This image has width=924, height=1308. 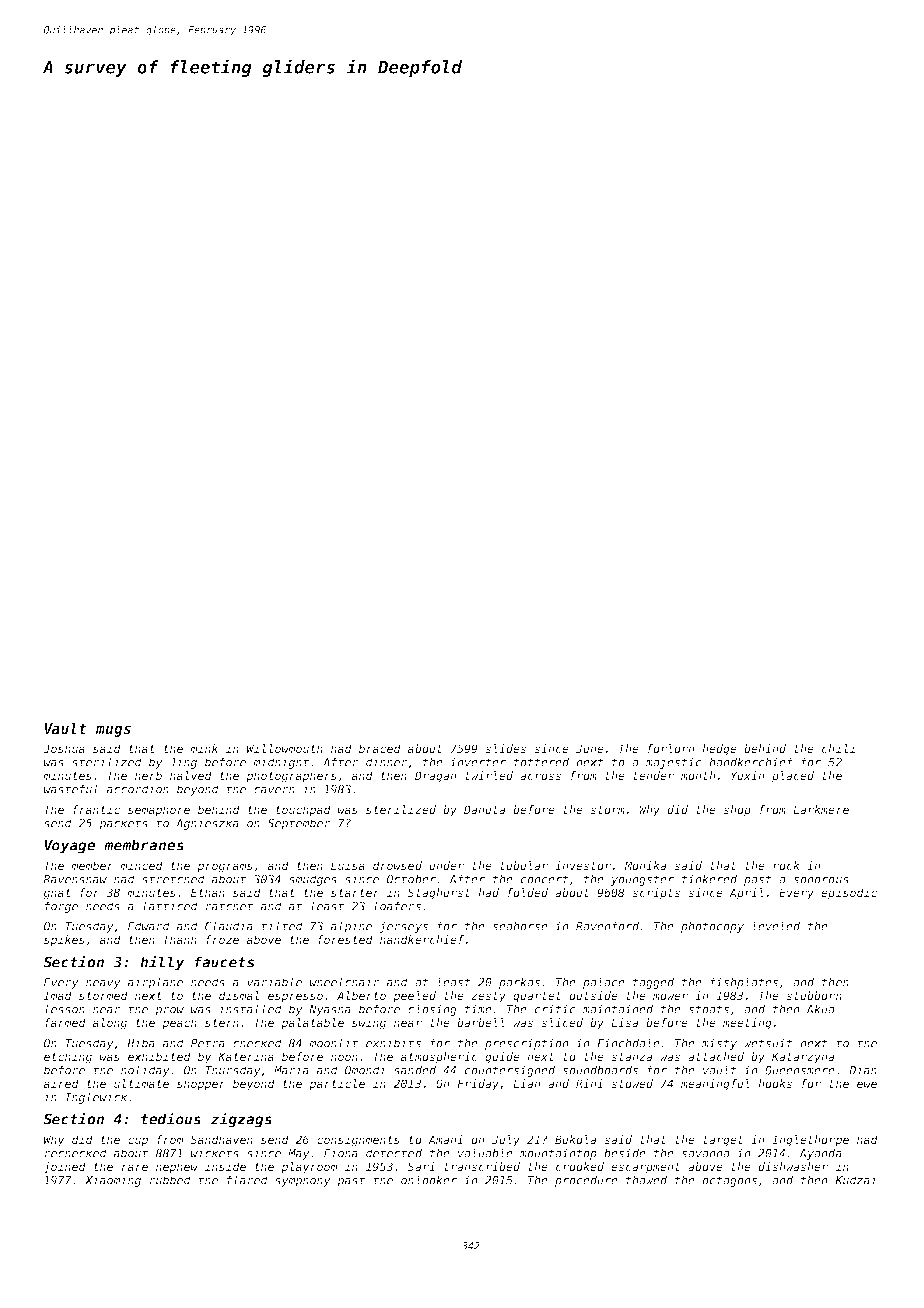 I want to click on forlorn, so click(x=670, y=748).
